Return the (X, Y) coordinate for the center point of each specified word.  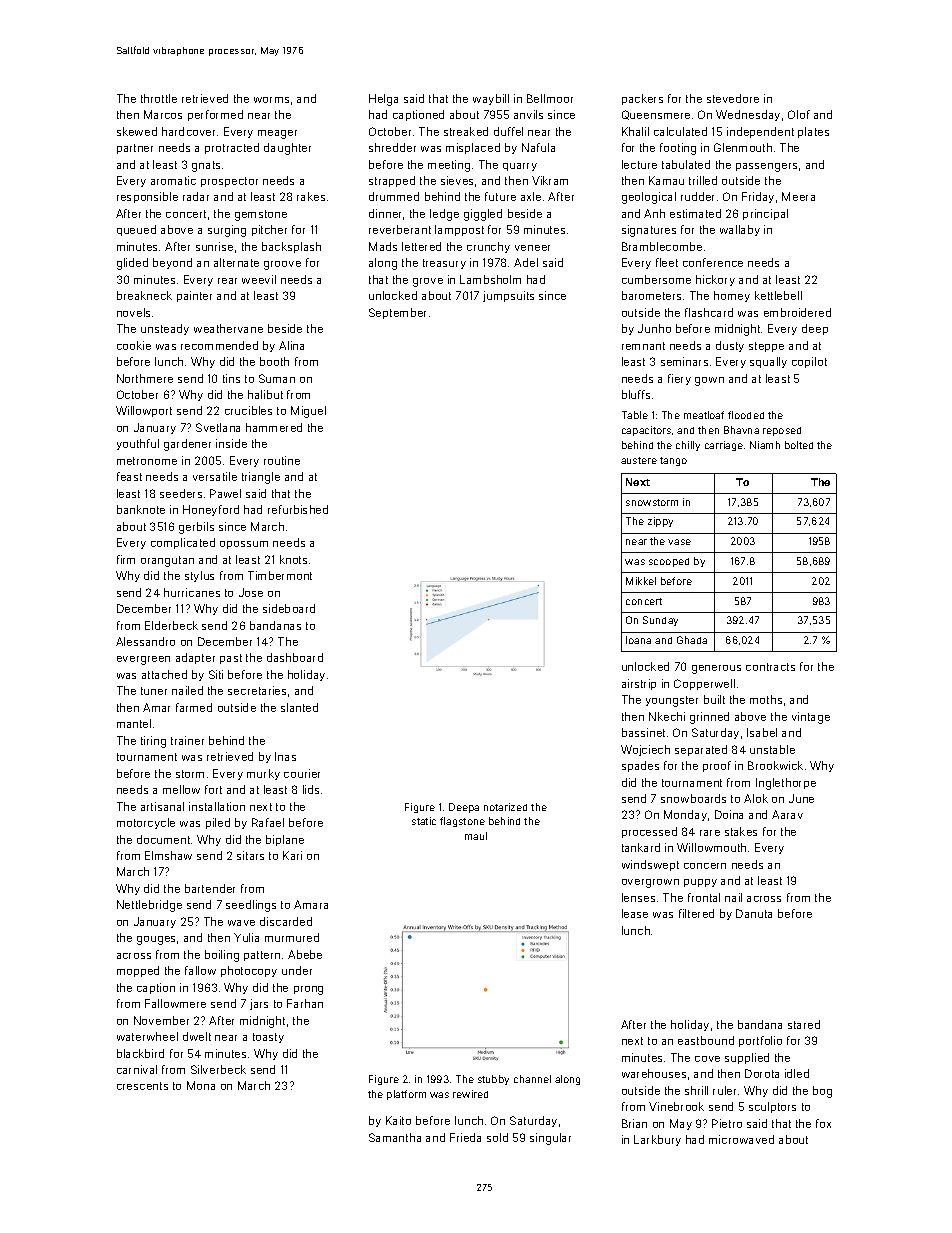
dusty (730, 346)
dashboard (295, 657)
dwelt (197, 1036)
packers (642, 99)
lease (635, 913)
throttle (159, 98)
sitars (250, 855)
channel (532, 1079)
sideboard (289, 608)
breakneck (144, 295)
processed (649, 832)
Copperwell (704, 684)
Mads (383, 246)
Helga (383, 100)
